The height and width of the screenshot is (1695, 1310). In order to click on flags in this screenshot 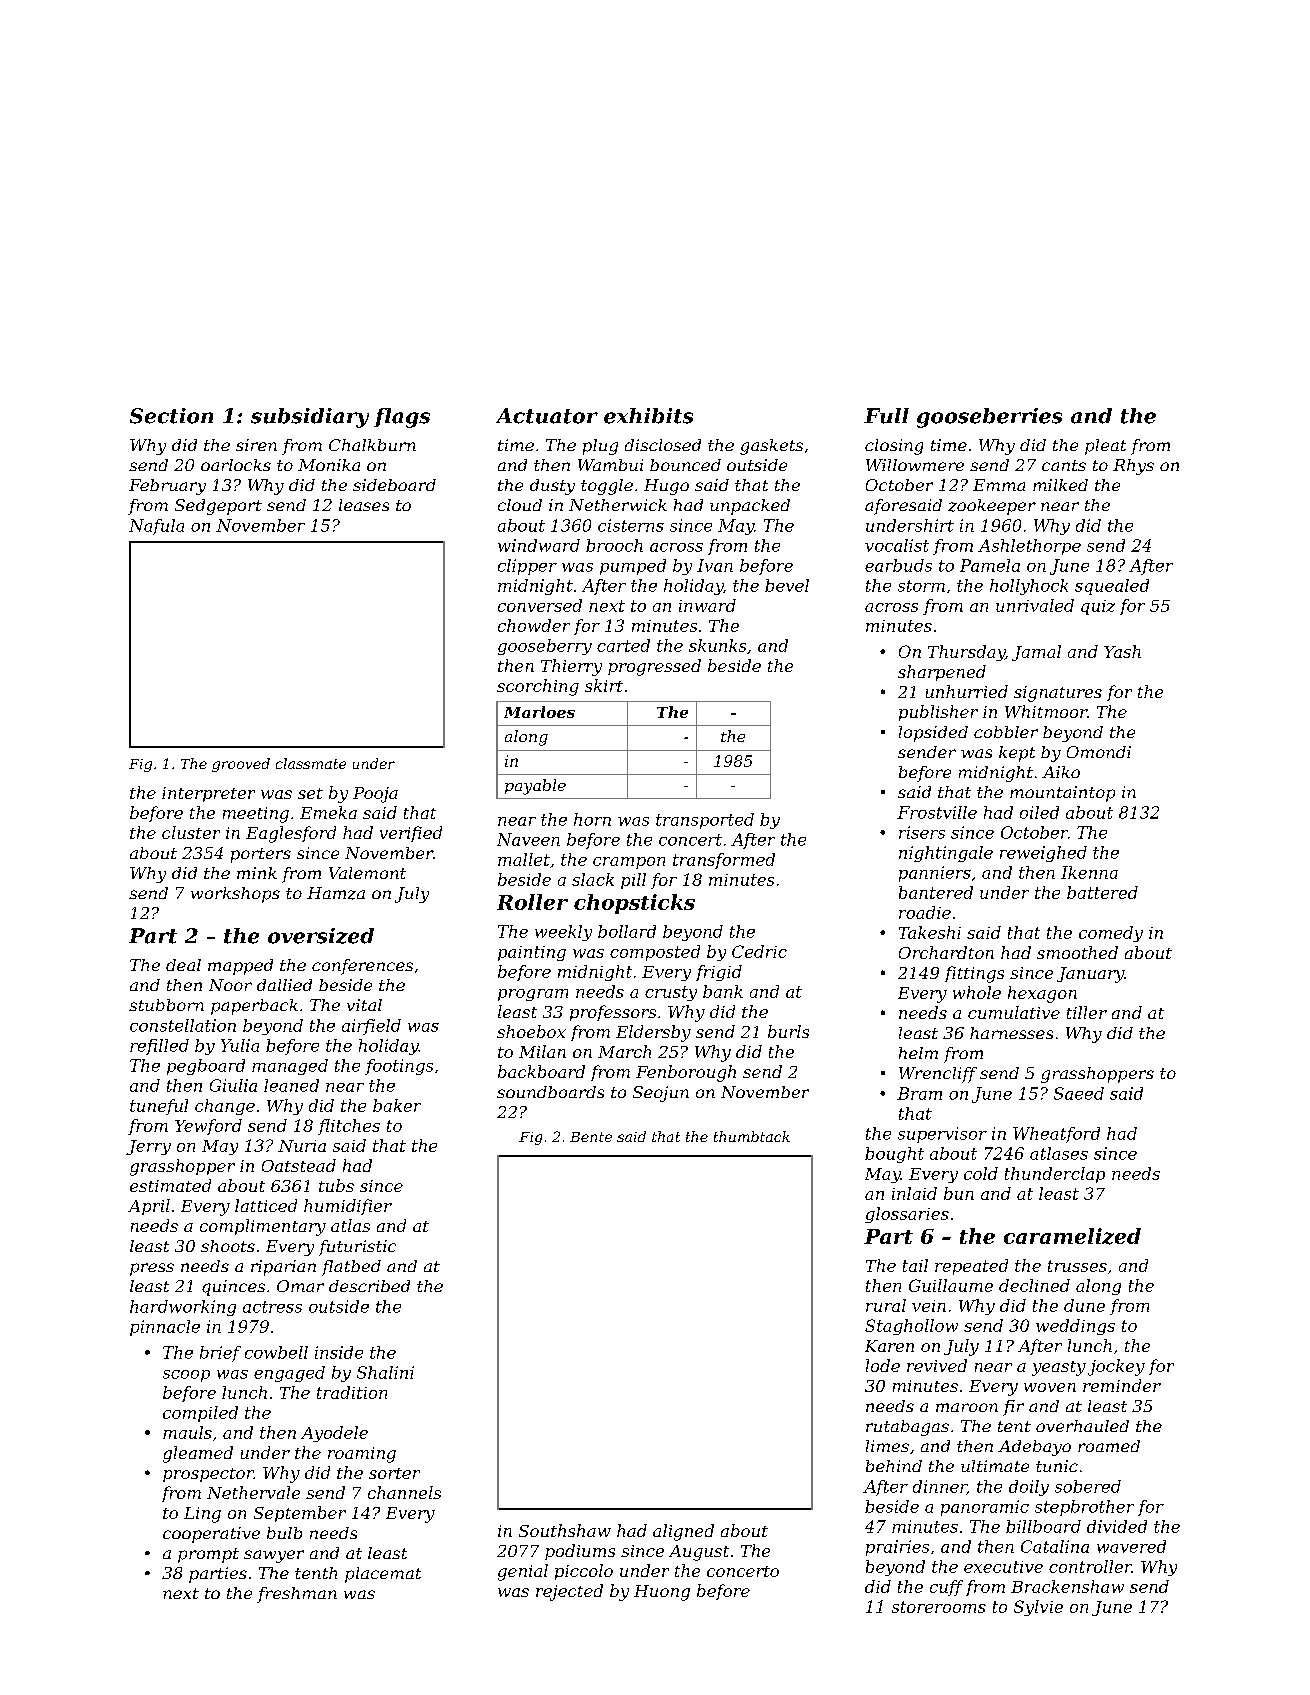, I will do `click(402, 418)`.
